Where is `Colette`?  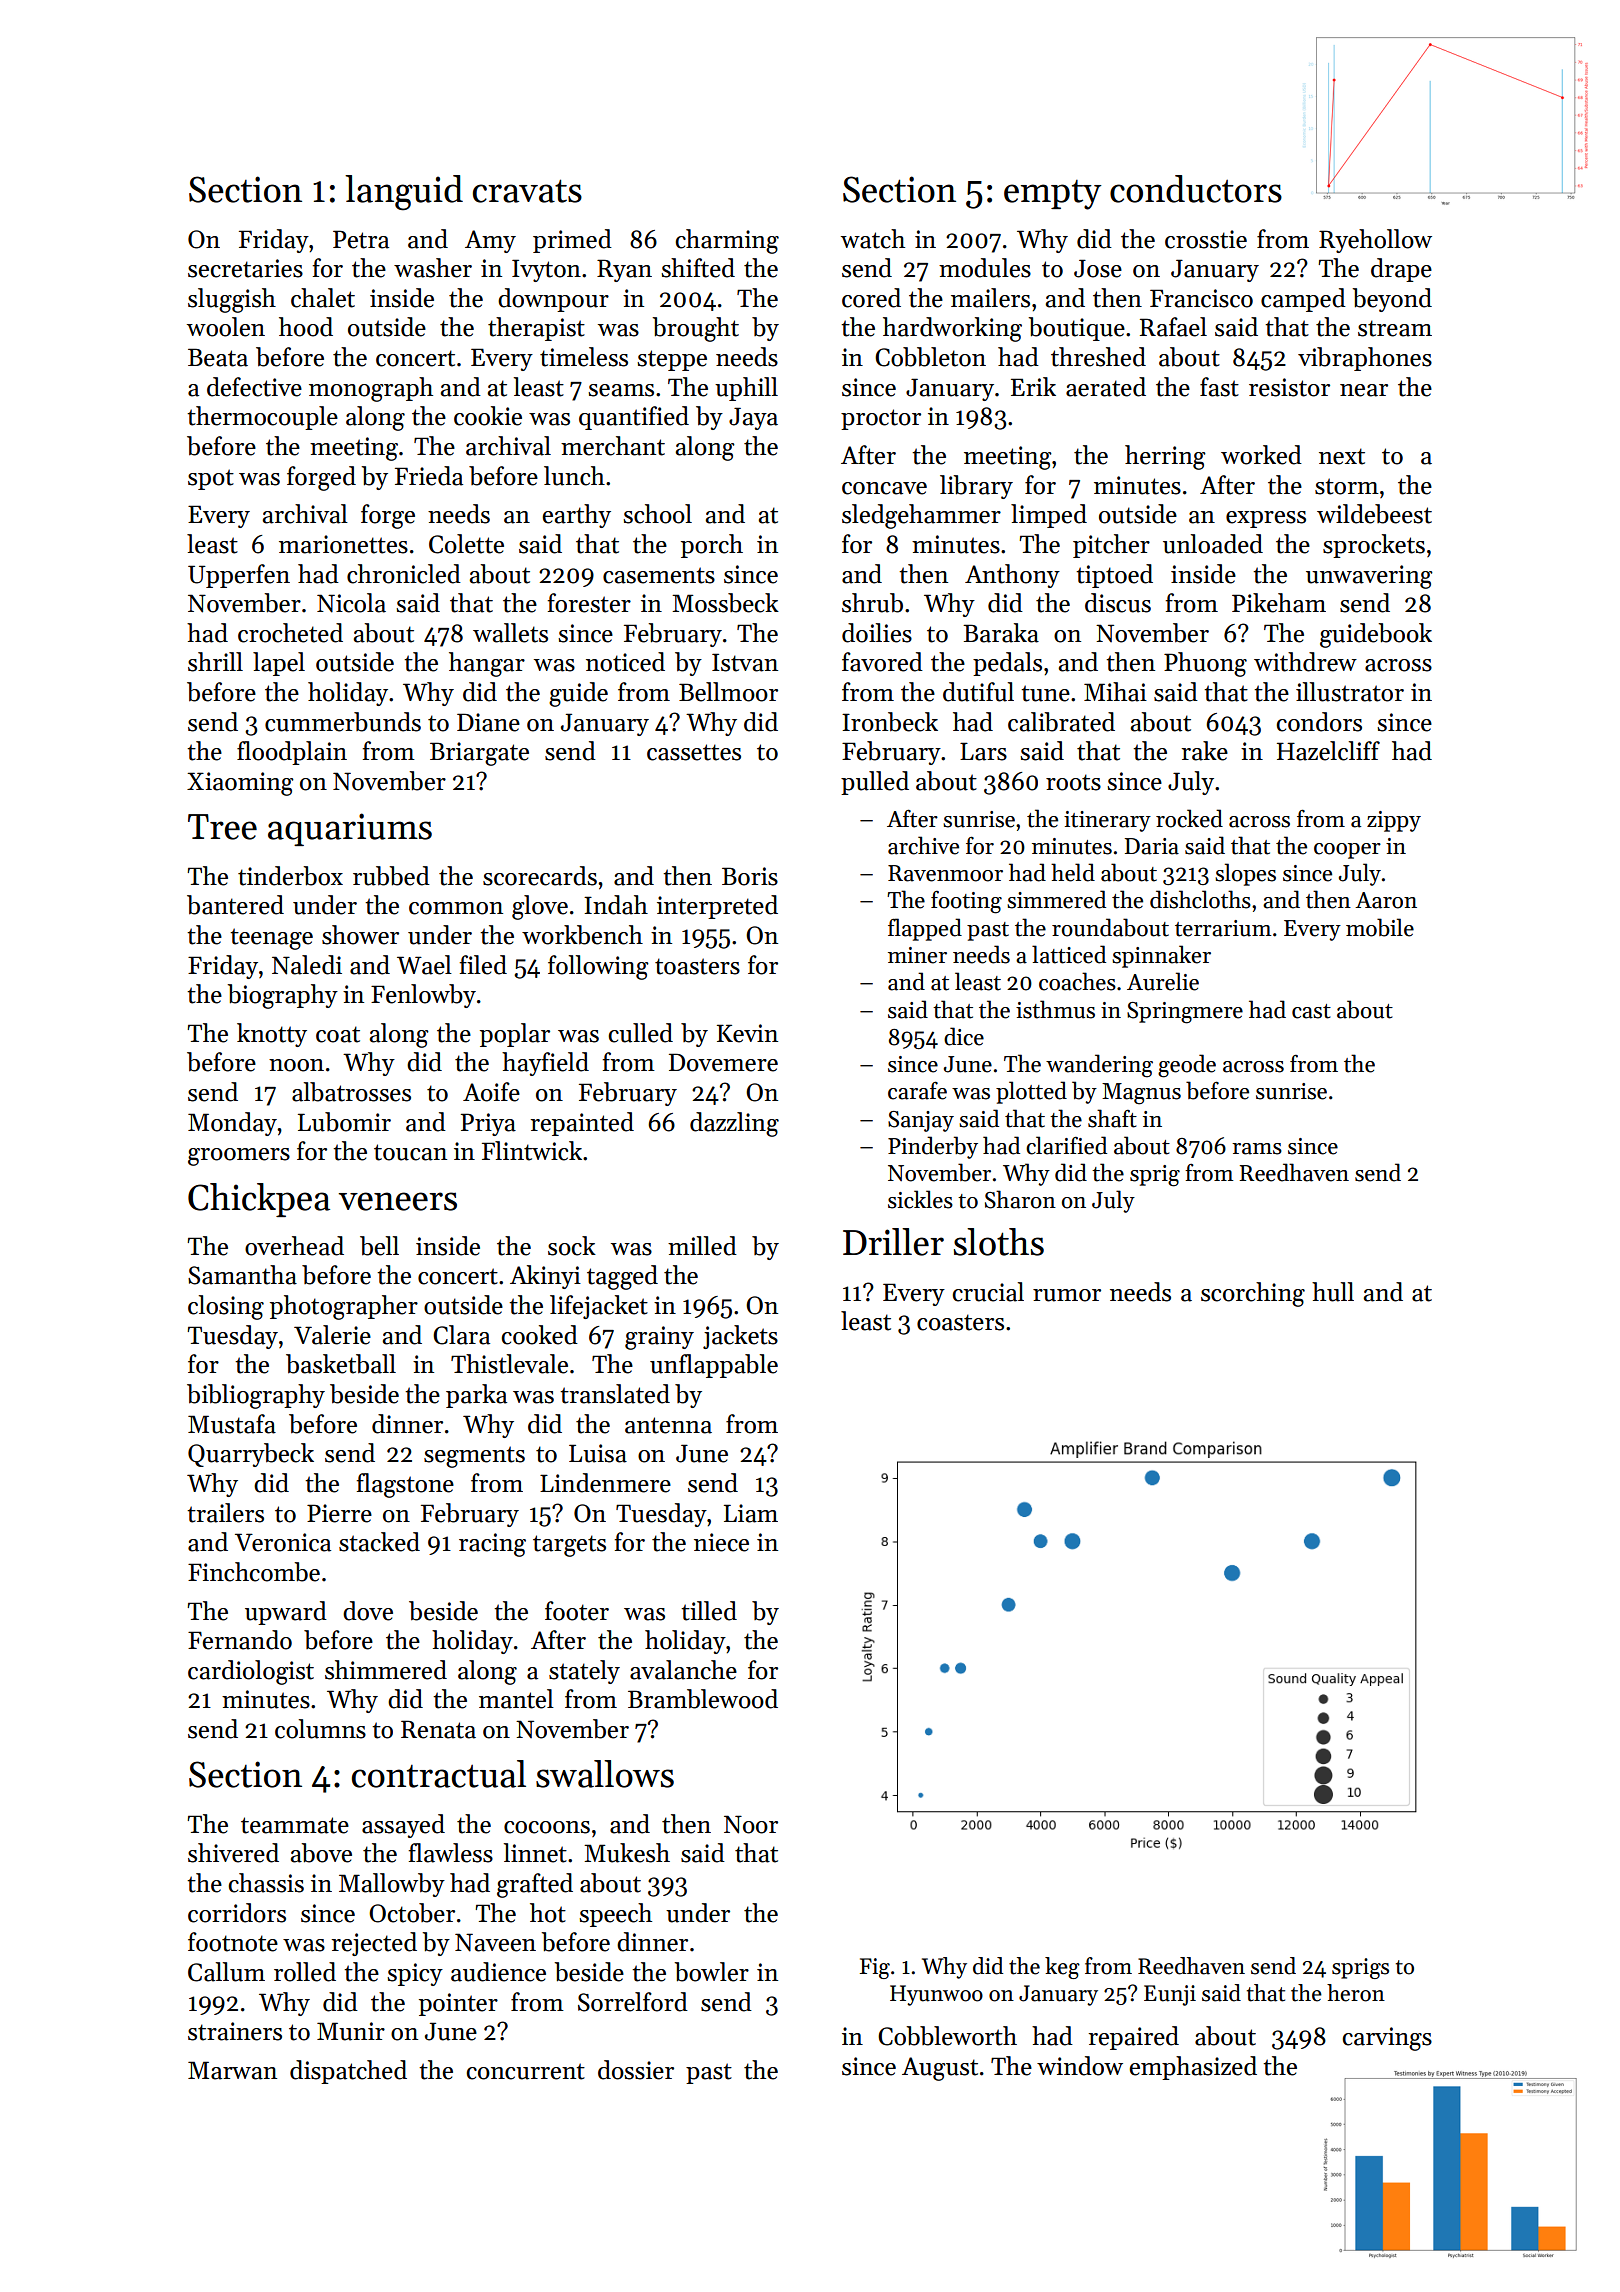
Colette is located at coordinates (466, 544).
